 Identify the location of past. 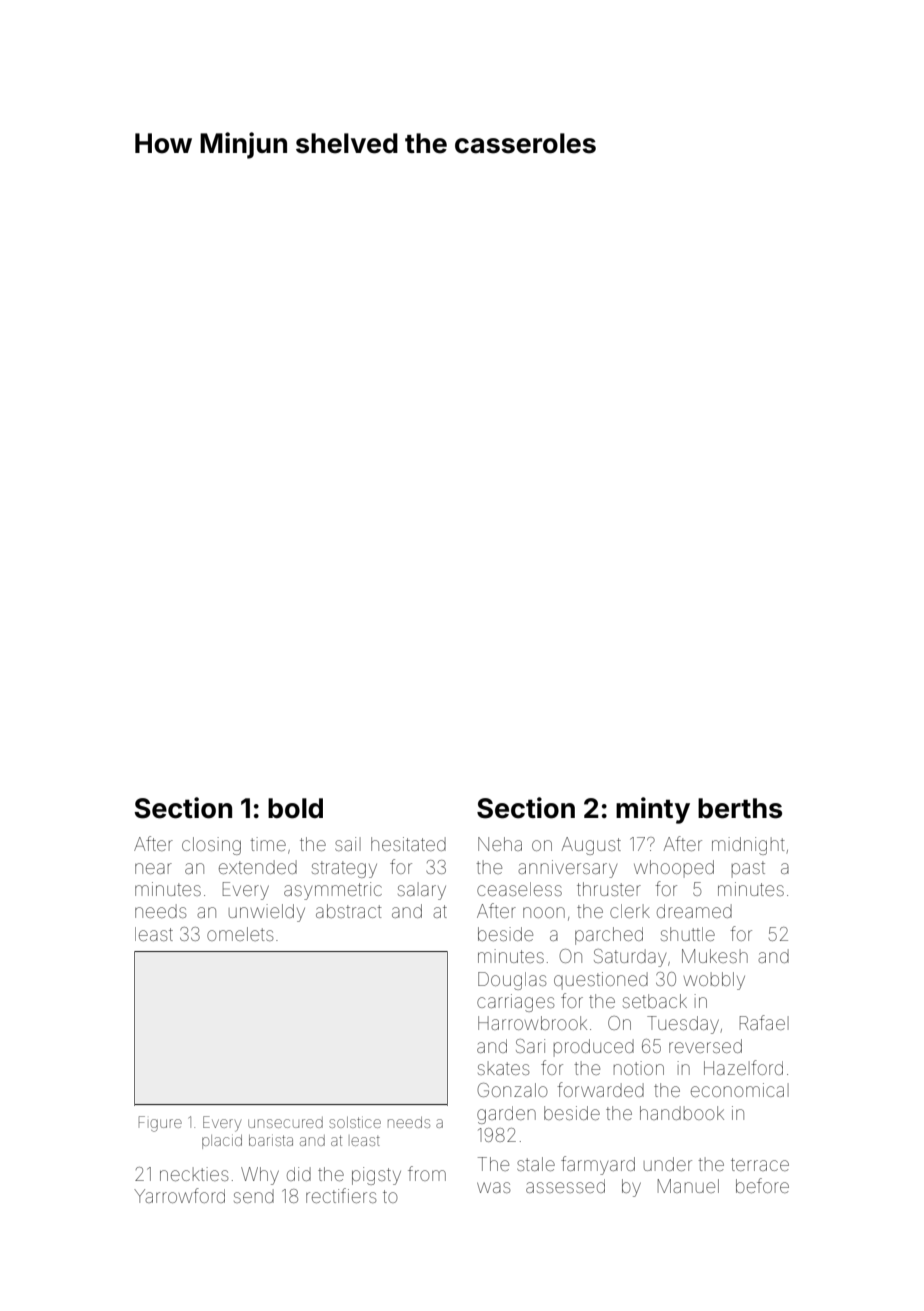
(748, 869).
